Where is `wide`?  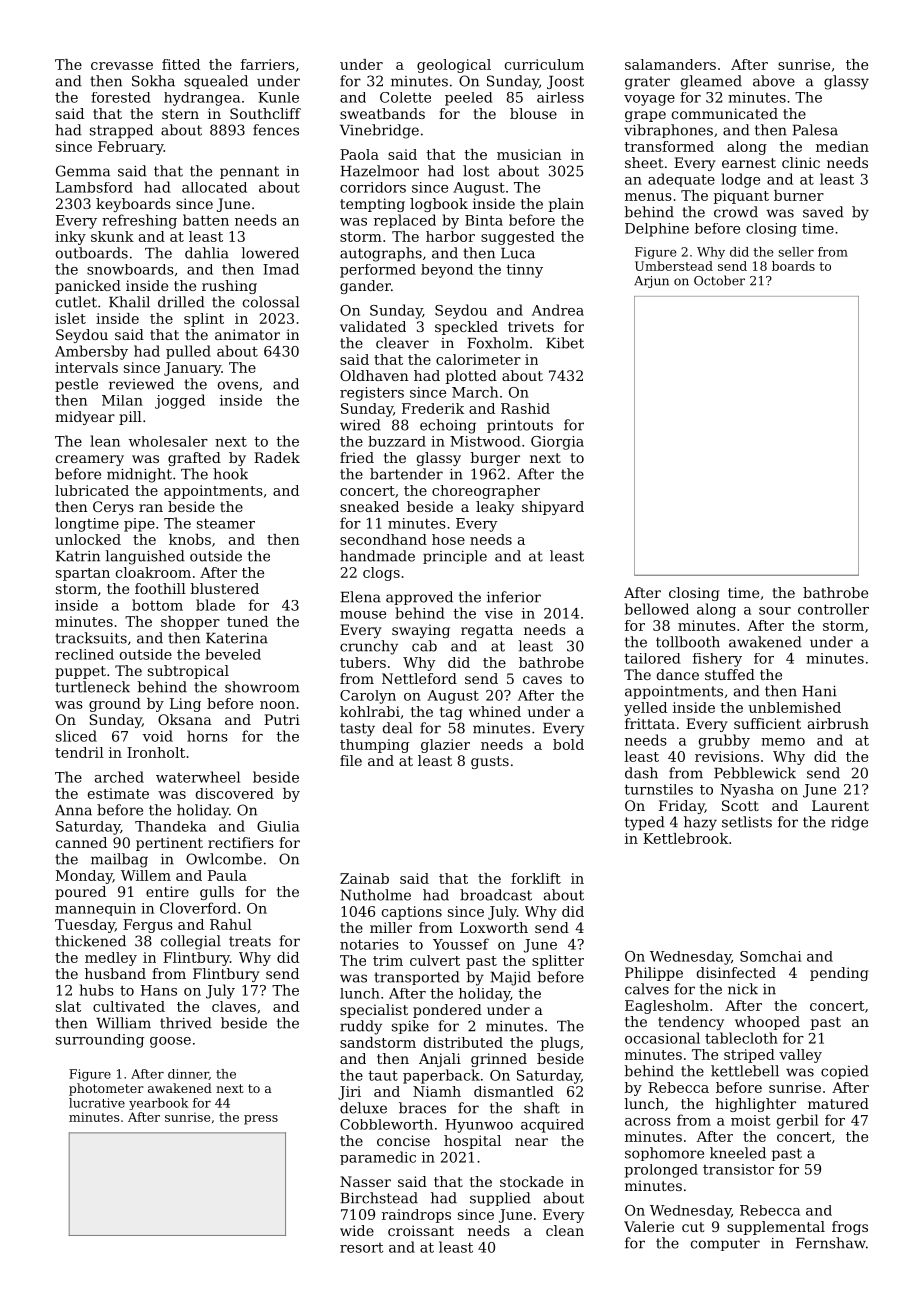 wide is located at coordinates (357, 1230).
